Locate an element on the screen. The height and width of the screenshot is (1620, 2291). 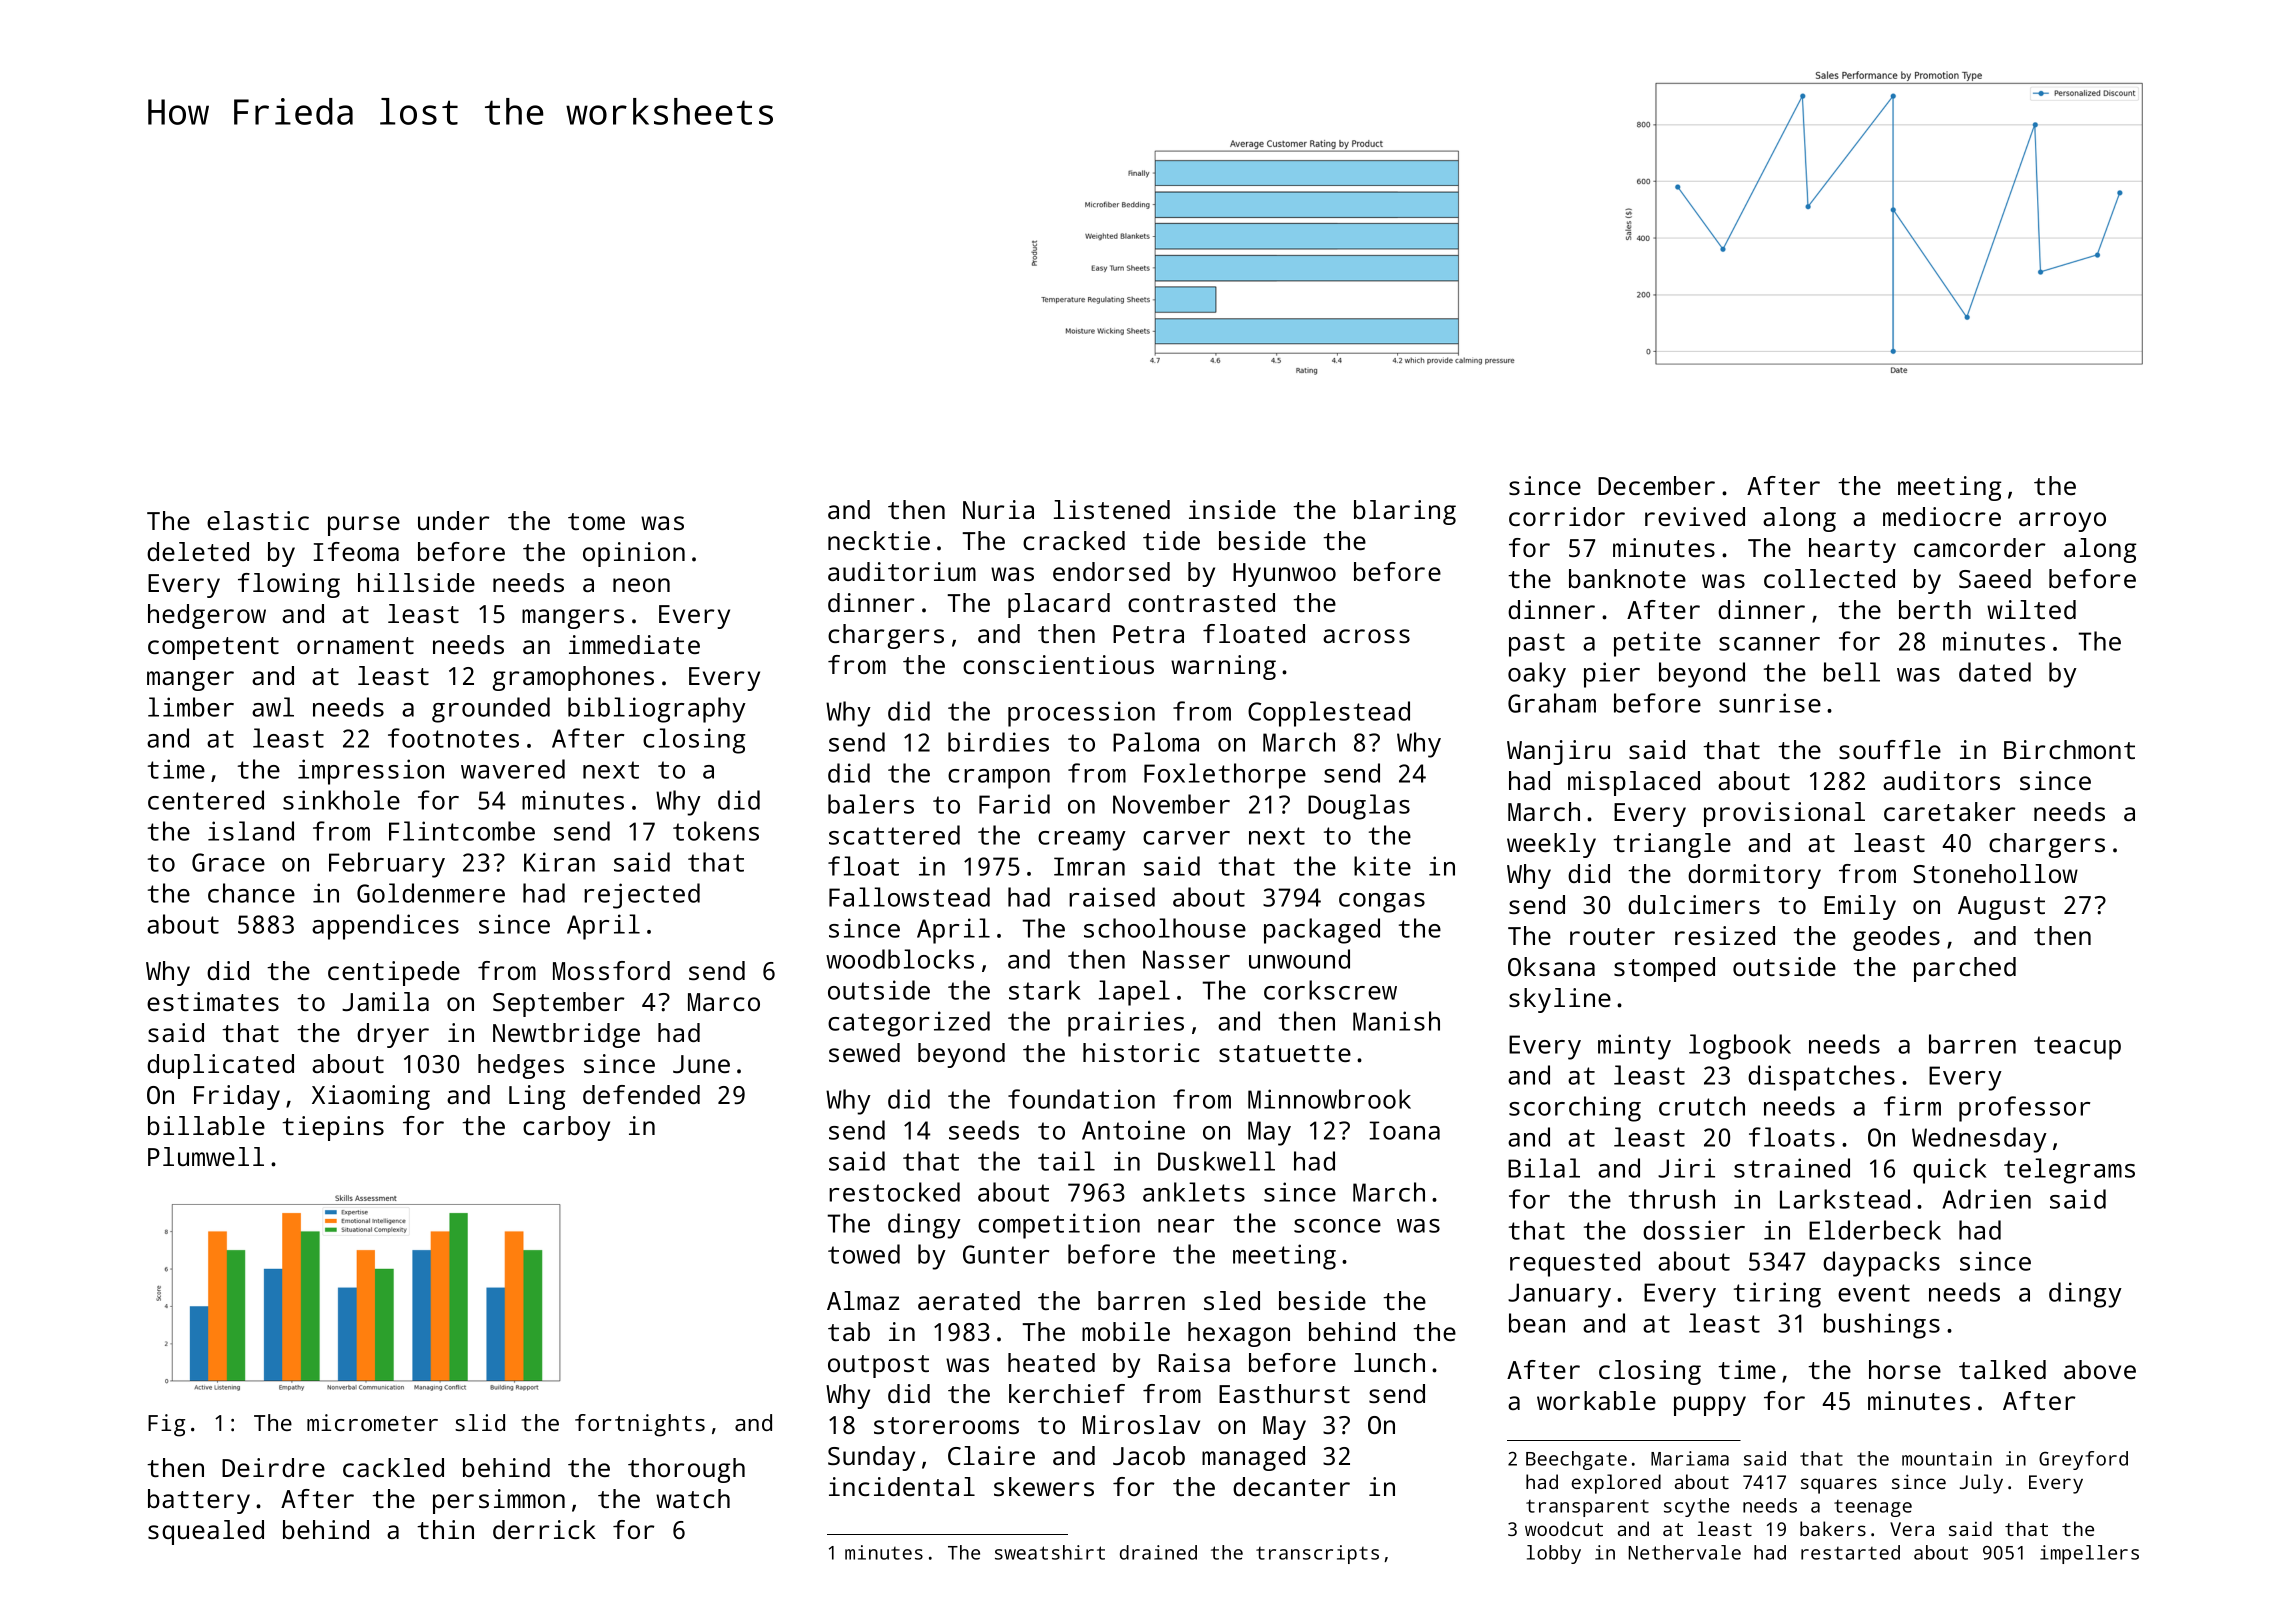
towed is located at coordinates (864, 1254).
